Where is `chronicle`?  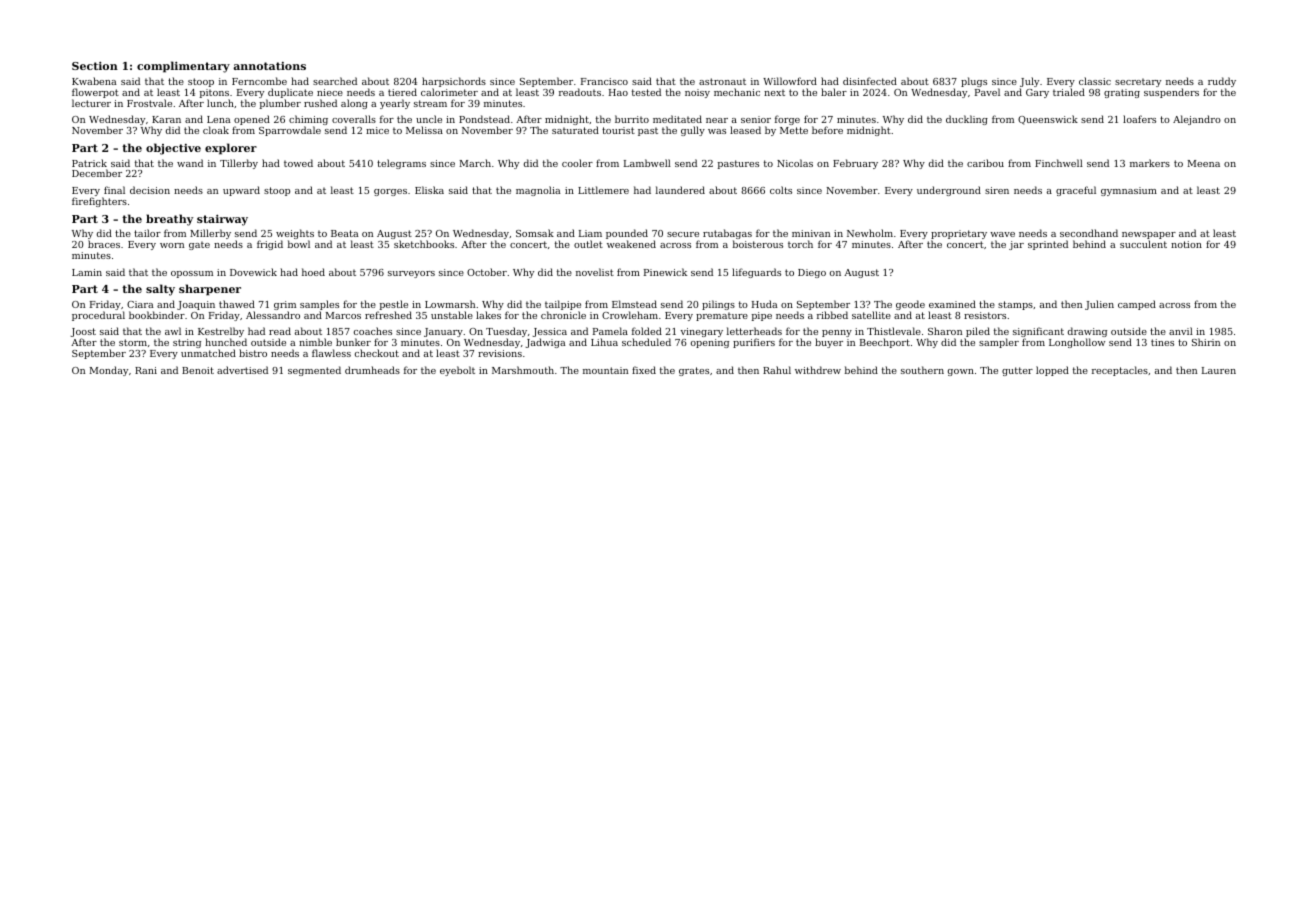 chronicle is located at coordinates (563, 315).
